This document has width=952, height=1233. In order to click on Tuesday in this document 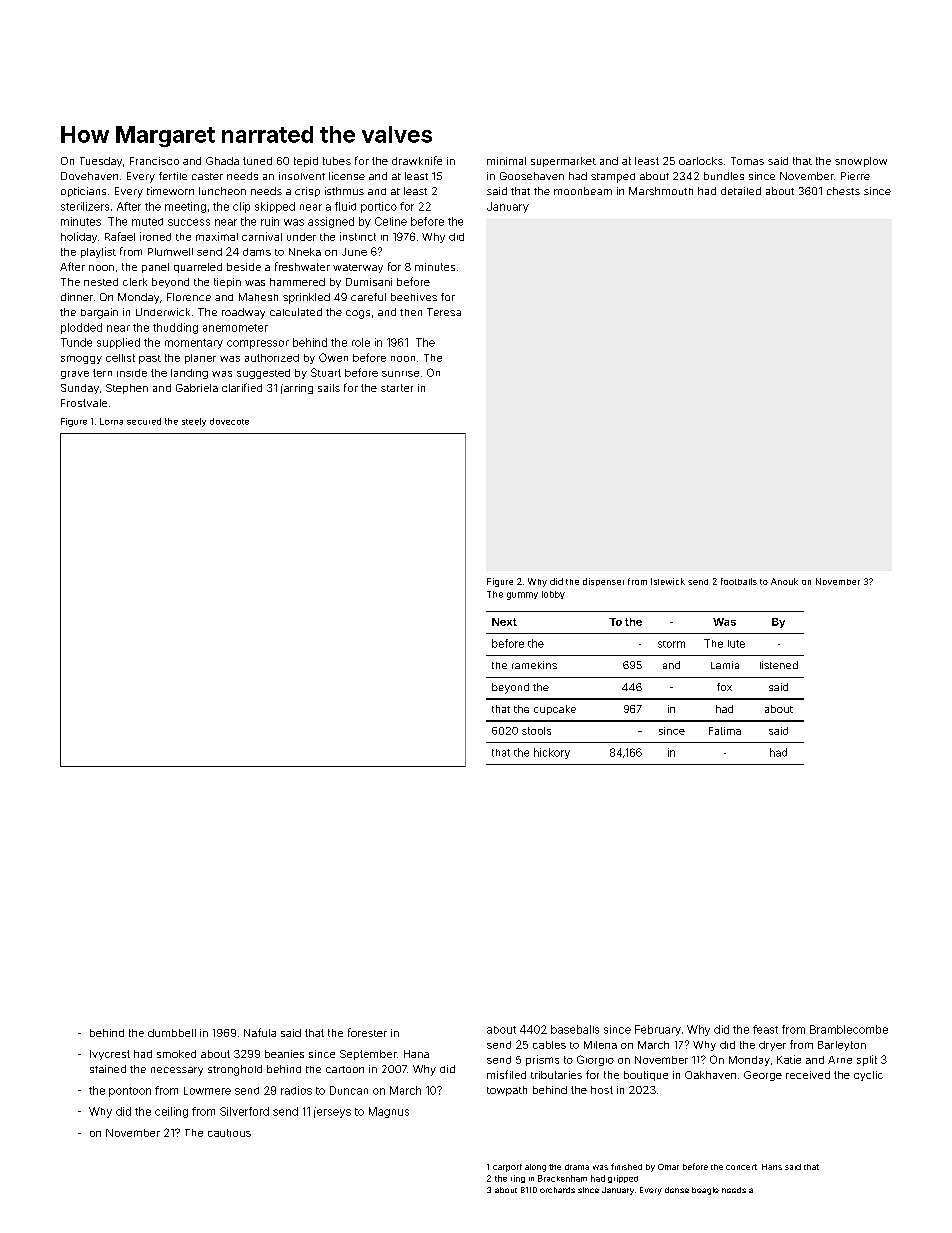, I will do `click(101, 162)`.
